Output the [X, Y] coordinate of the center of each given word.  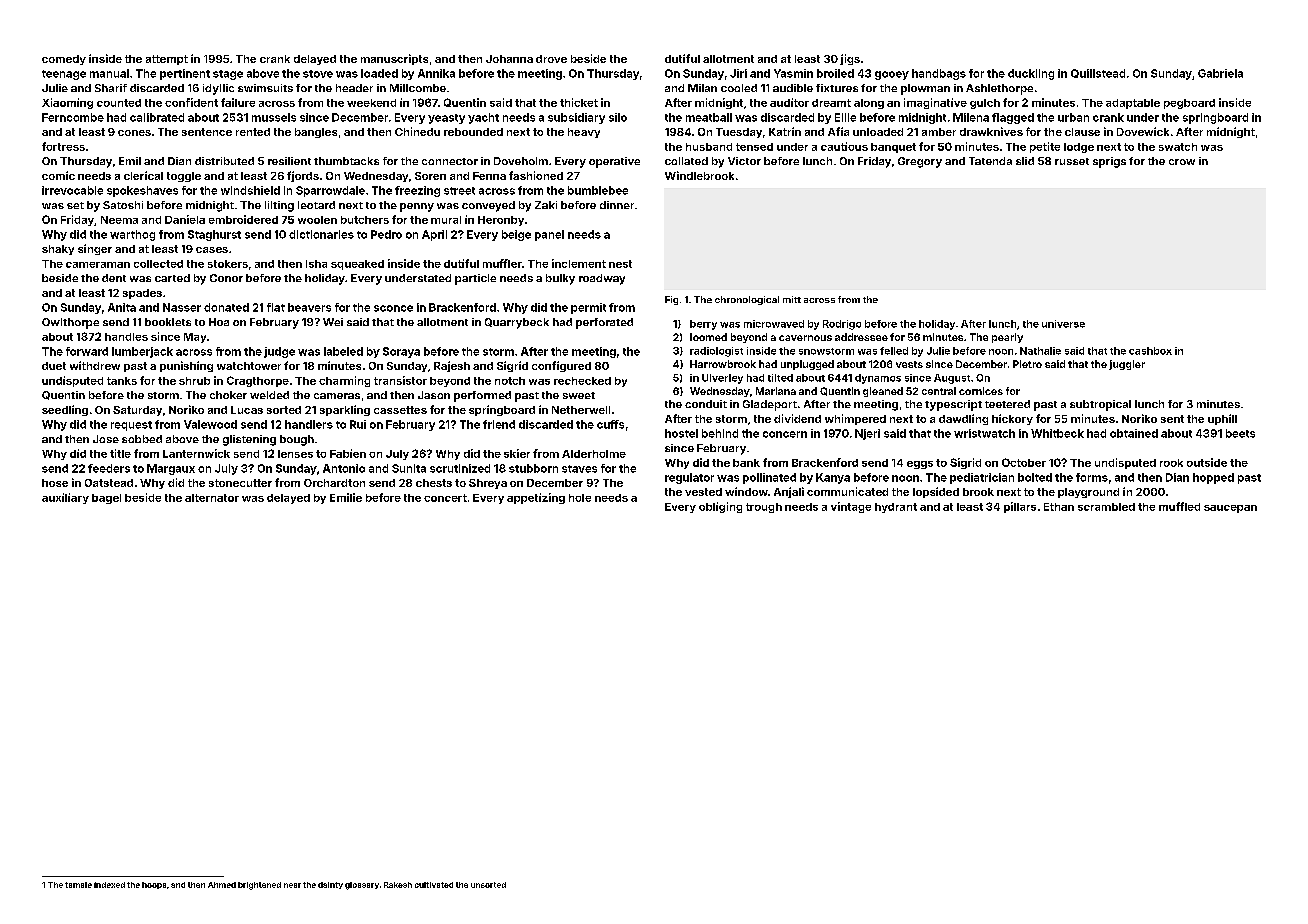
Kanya [833, 478]
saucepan [1230, 509]
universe [1063, 324]
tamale [78, 885]
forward [87, 351]
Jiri [738, 73]
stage [228, 75]
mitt [792, 299]
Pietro [1027, 364]
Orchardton [334, 483]
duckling [1031, 74]
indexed [109, 885]
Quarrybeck [517, 323]
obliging [720, 507]
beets [1240, 433]
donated [226, 307]
